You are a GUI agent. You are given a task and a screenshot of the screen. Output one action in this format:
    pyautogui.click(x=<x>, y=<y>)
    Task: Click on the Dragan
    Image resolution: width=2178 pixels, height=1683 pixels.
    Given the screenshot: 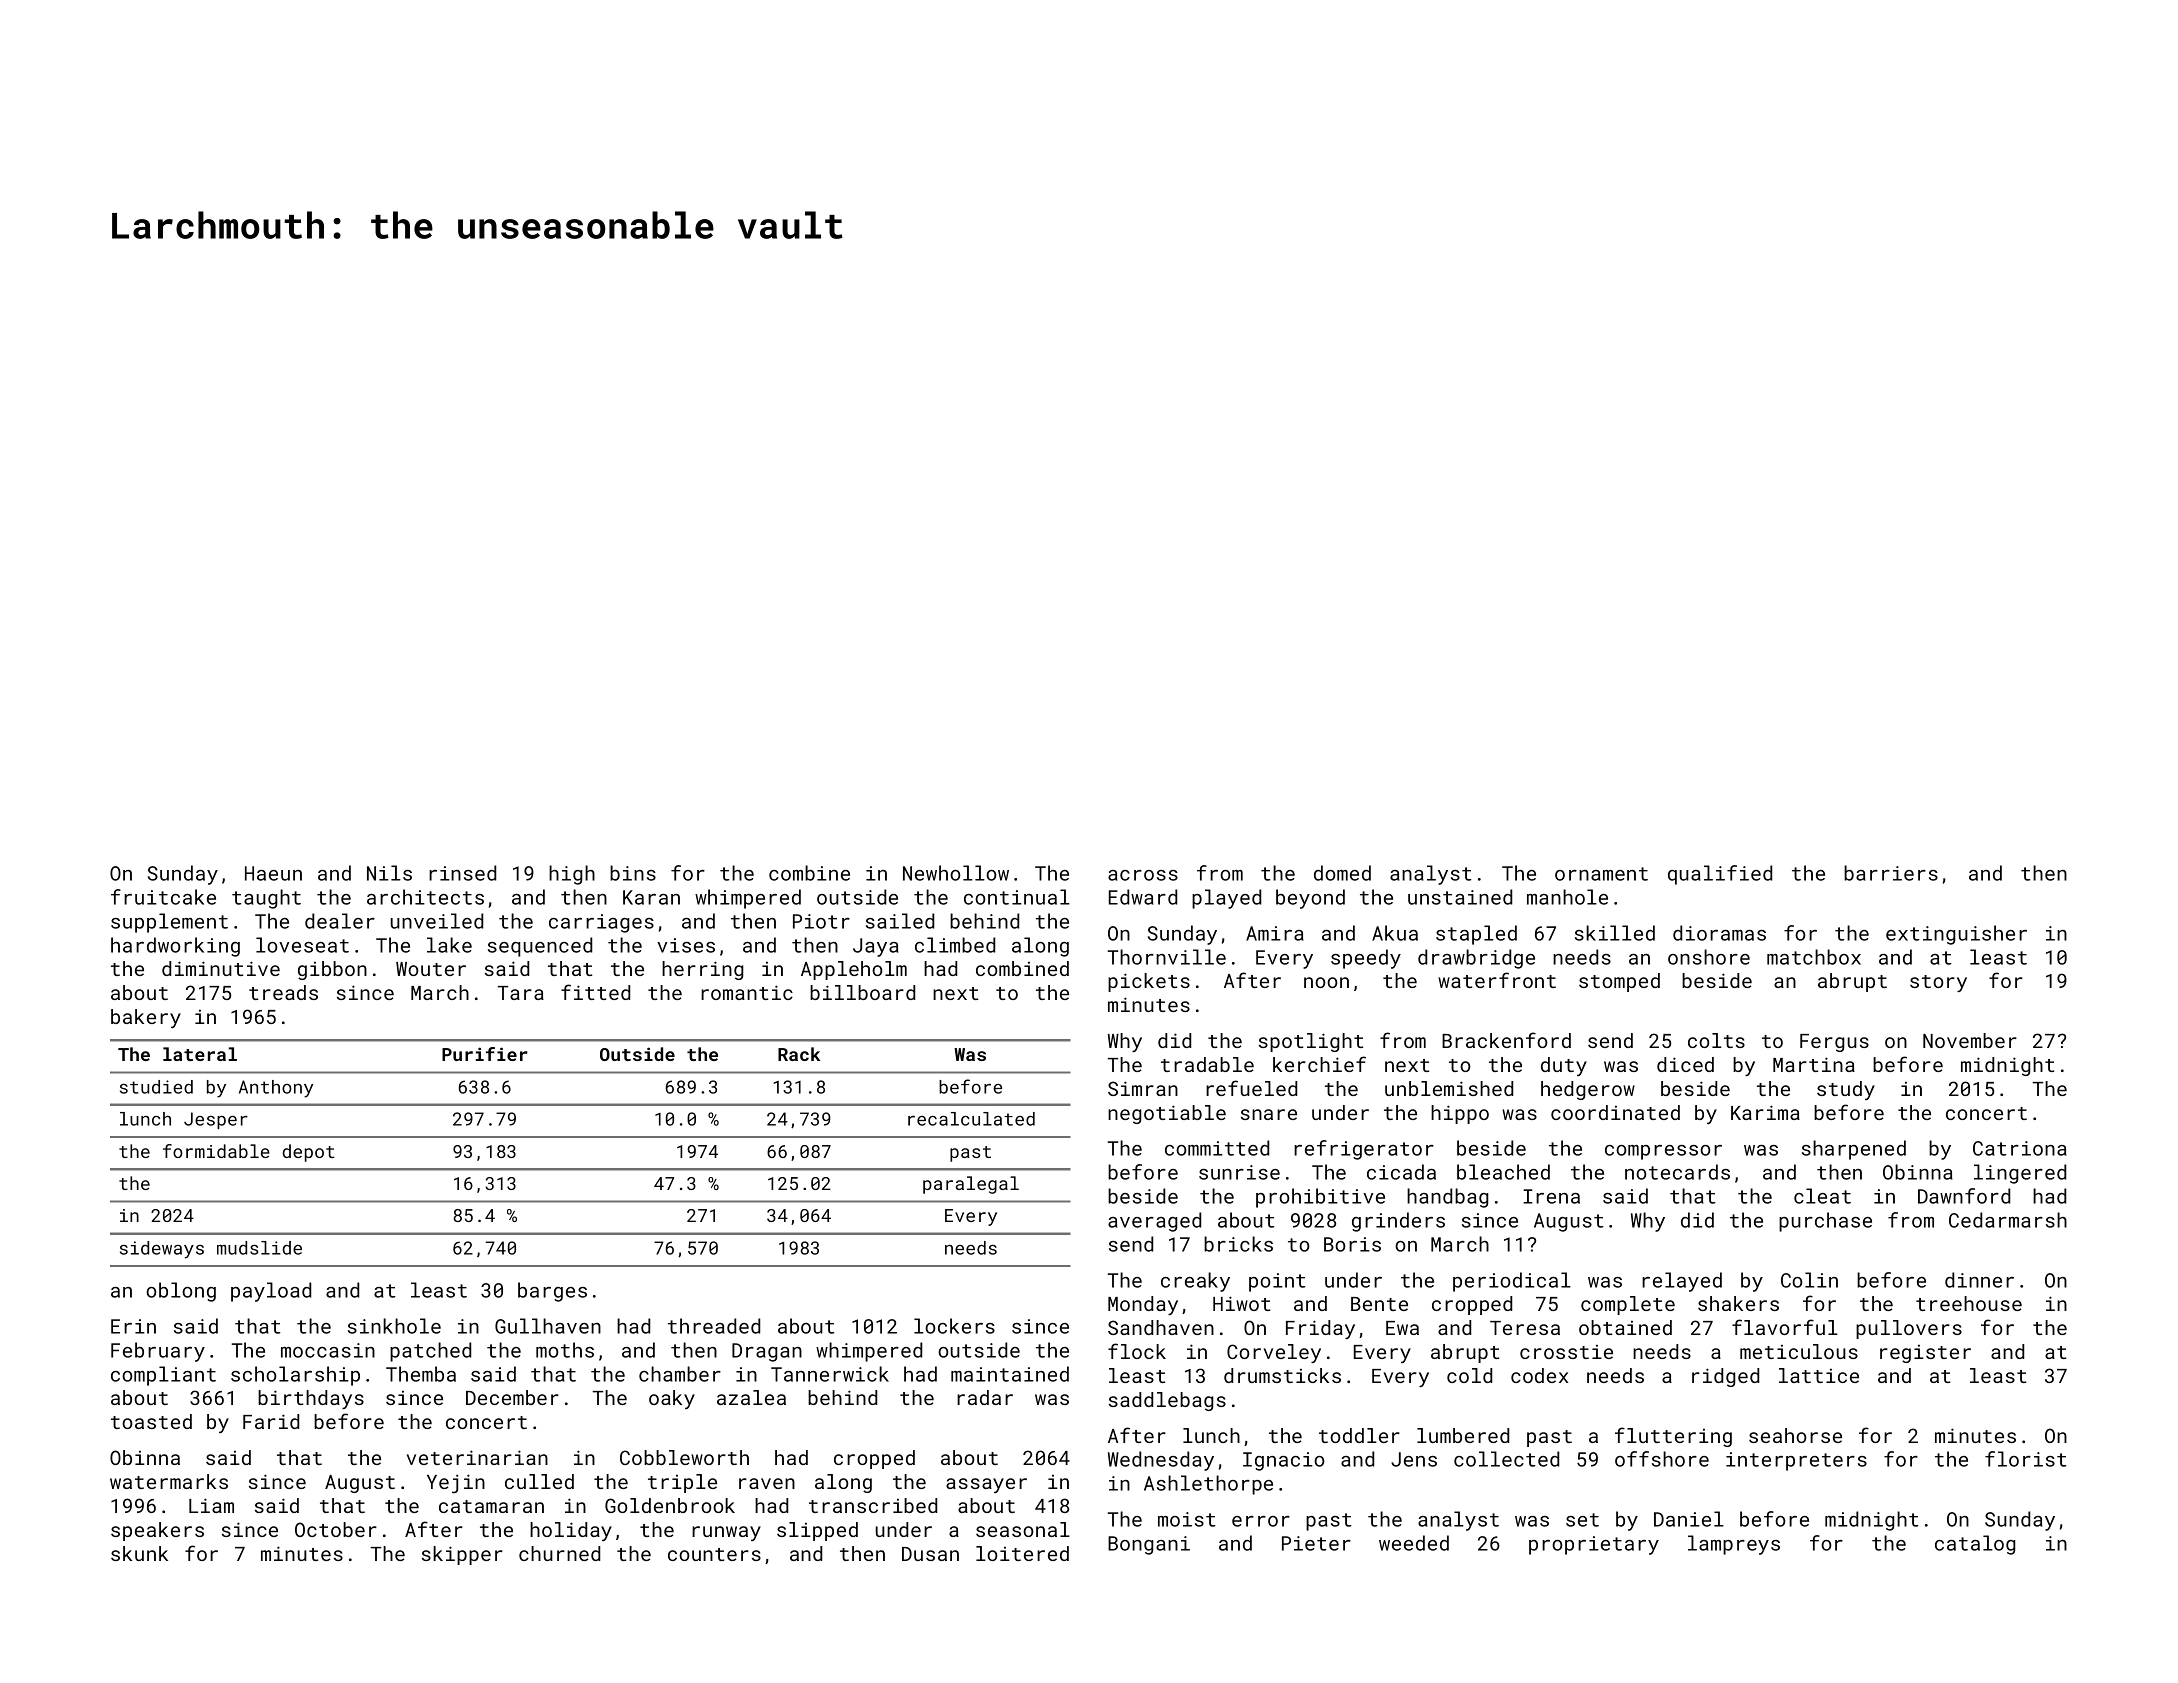 What is the action you would take?
    pyautogui.click(x=767, y=1352)
